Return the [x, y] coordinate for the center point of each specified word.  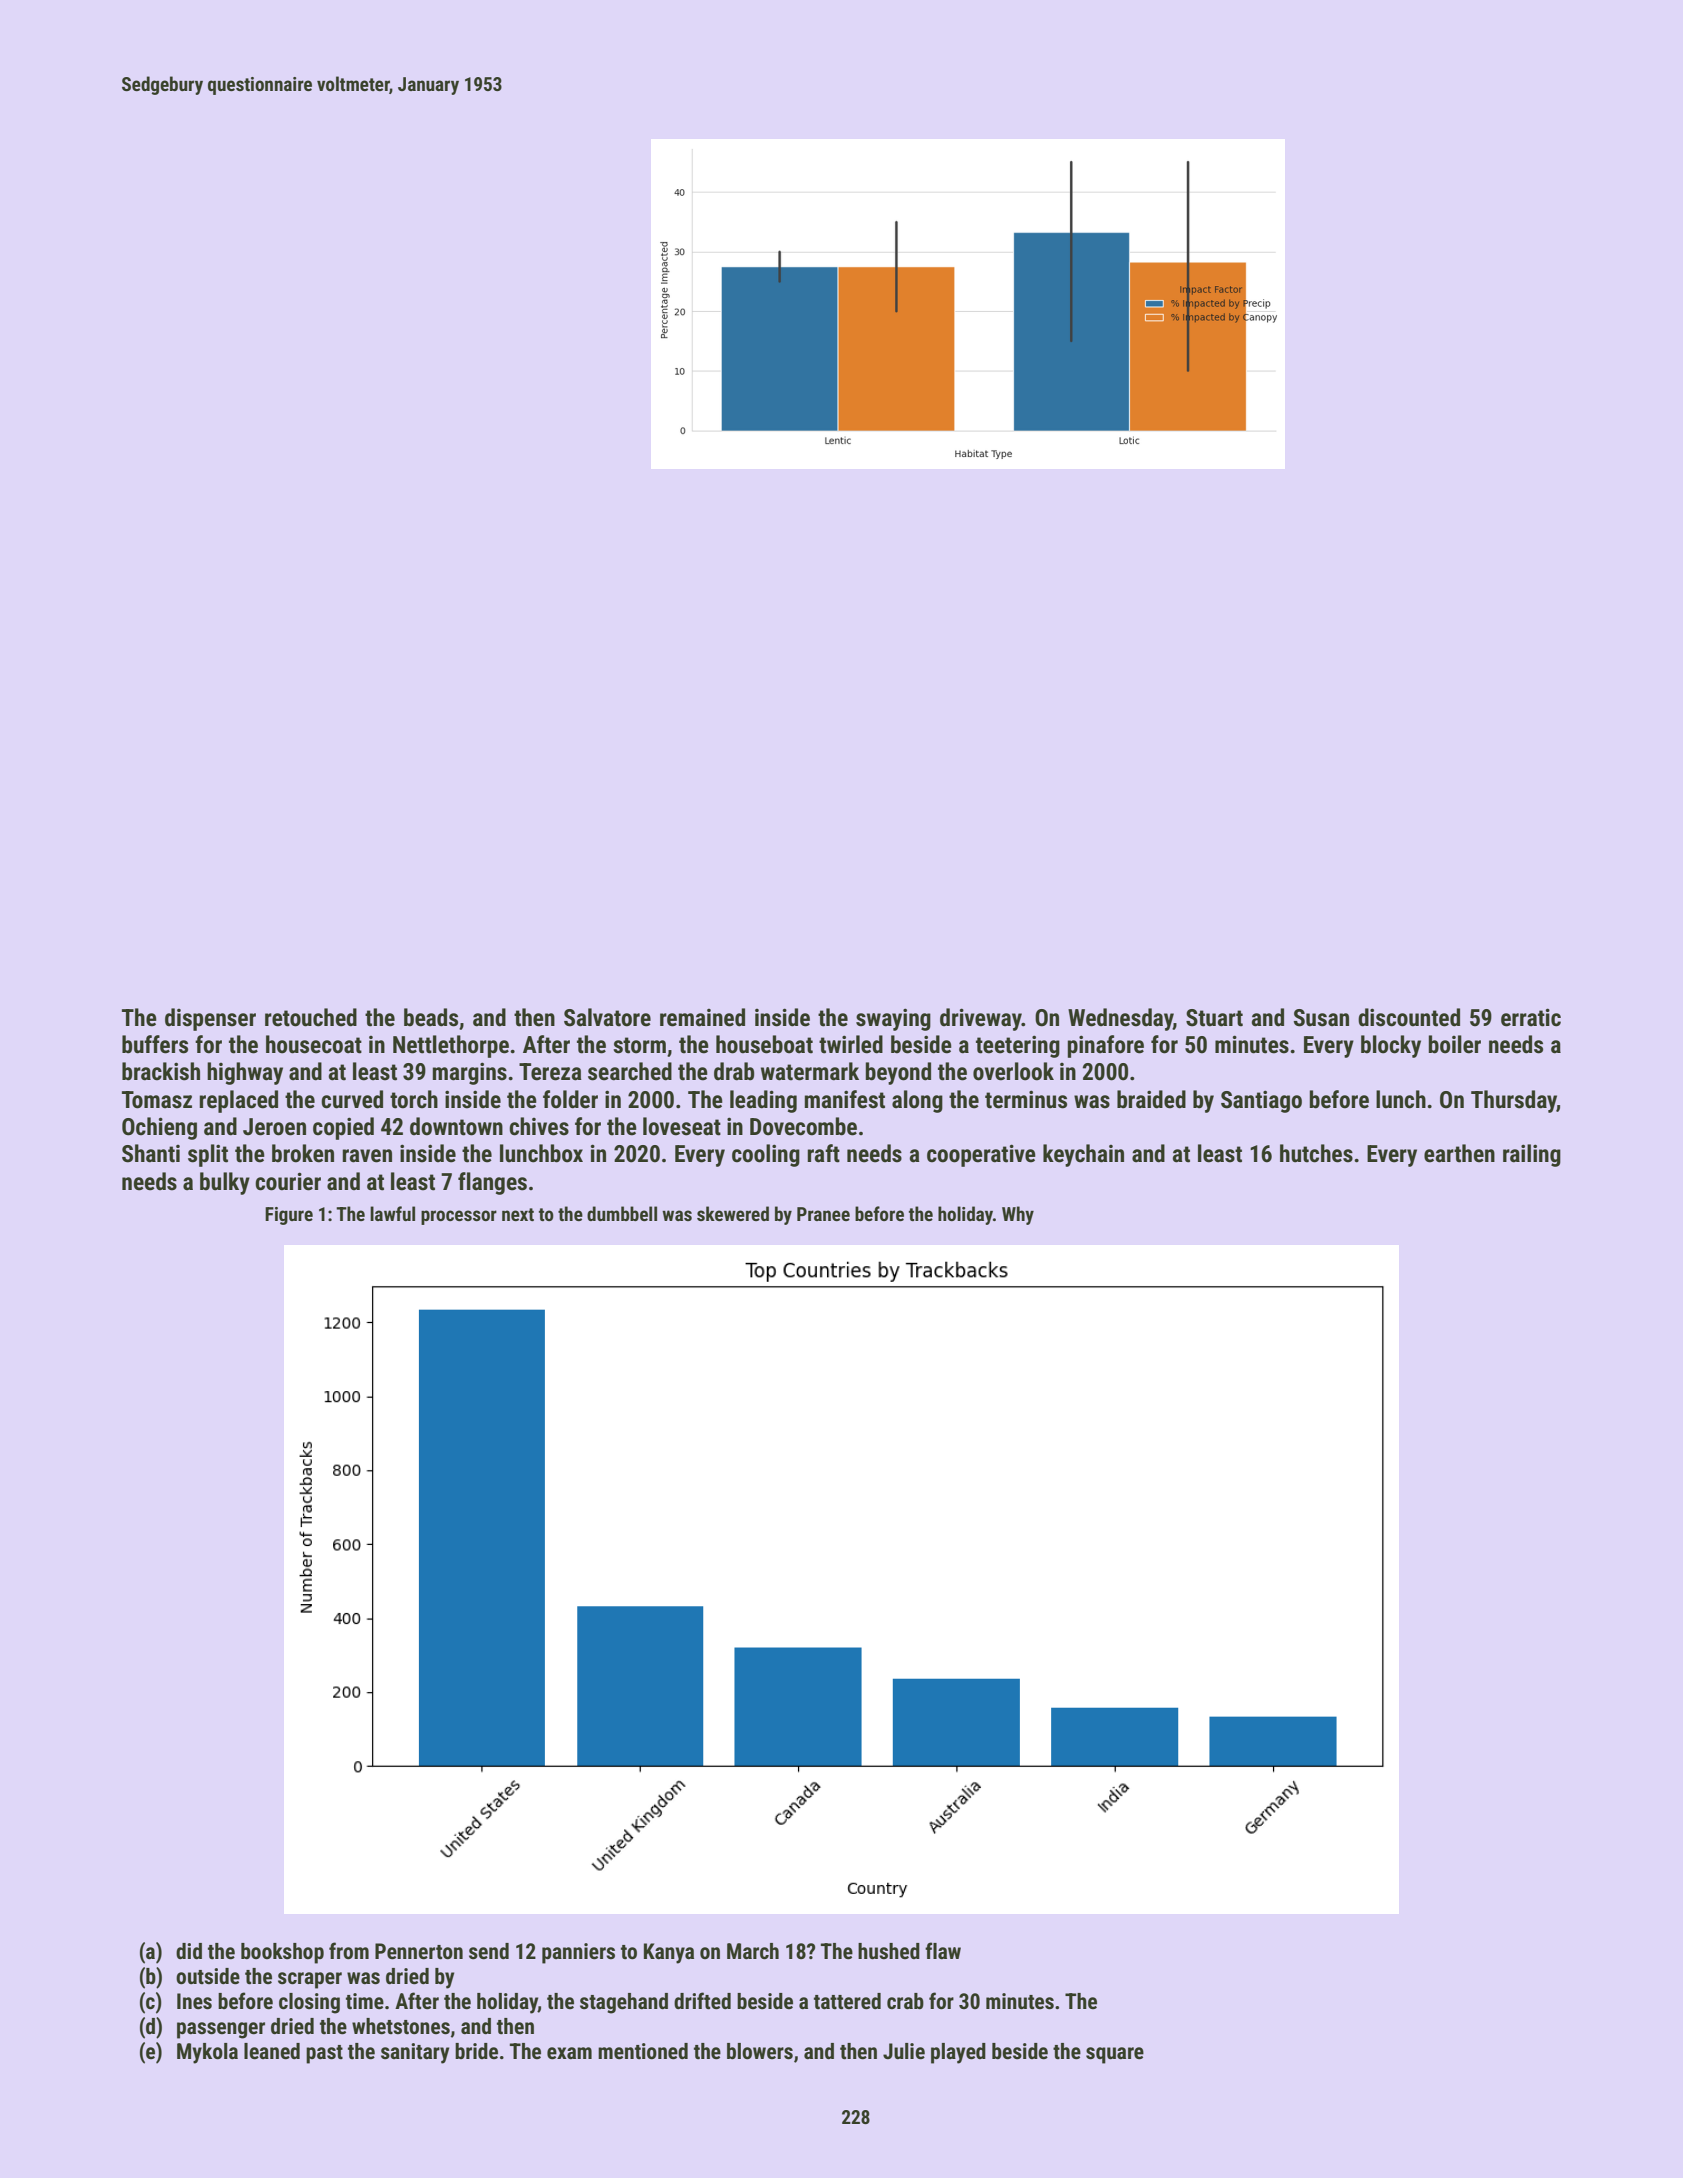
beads [431, 1017]
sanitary [415, 2053]
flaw [943, 1950]
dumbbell [622, 1213]
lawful [392, 1213]
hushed [889, 1951]
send [489, 1951]
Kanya [669, 1953]
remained [702, 1017]
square [1115, 2055]
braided [1151, 1099]
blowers [760, 2051]
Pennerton [419, 1951]
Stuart [1214, 1018]
